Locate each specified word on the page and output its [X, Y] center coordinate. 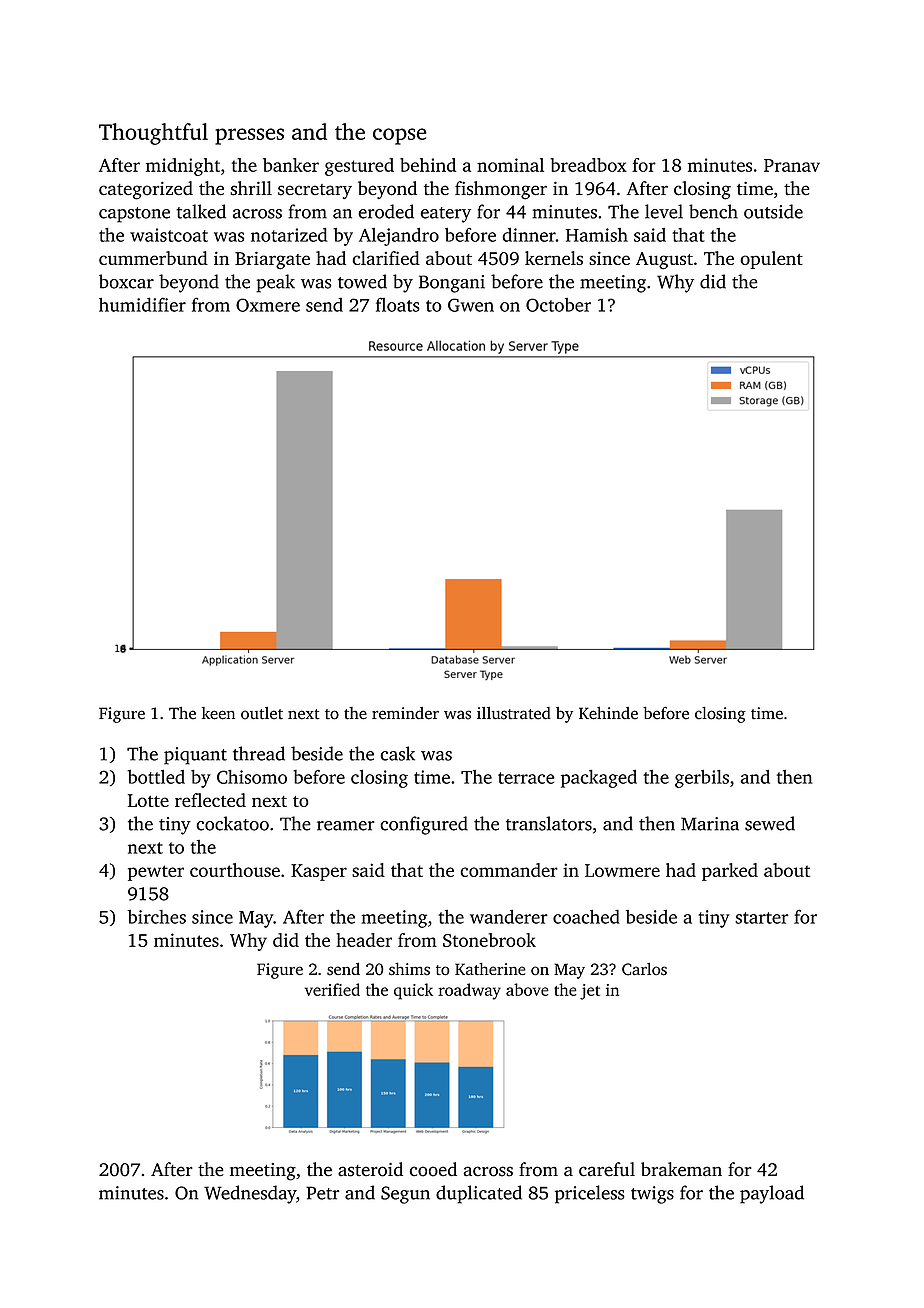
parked [730, 872]
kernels [554, 258]
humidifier [142, 304]
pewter [156, 873]
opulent [772, 260]
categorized [146, 190]
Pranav [792, 165]
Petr [323, 1193]
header [364, 940]
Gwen [471, 305]
